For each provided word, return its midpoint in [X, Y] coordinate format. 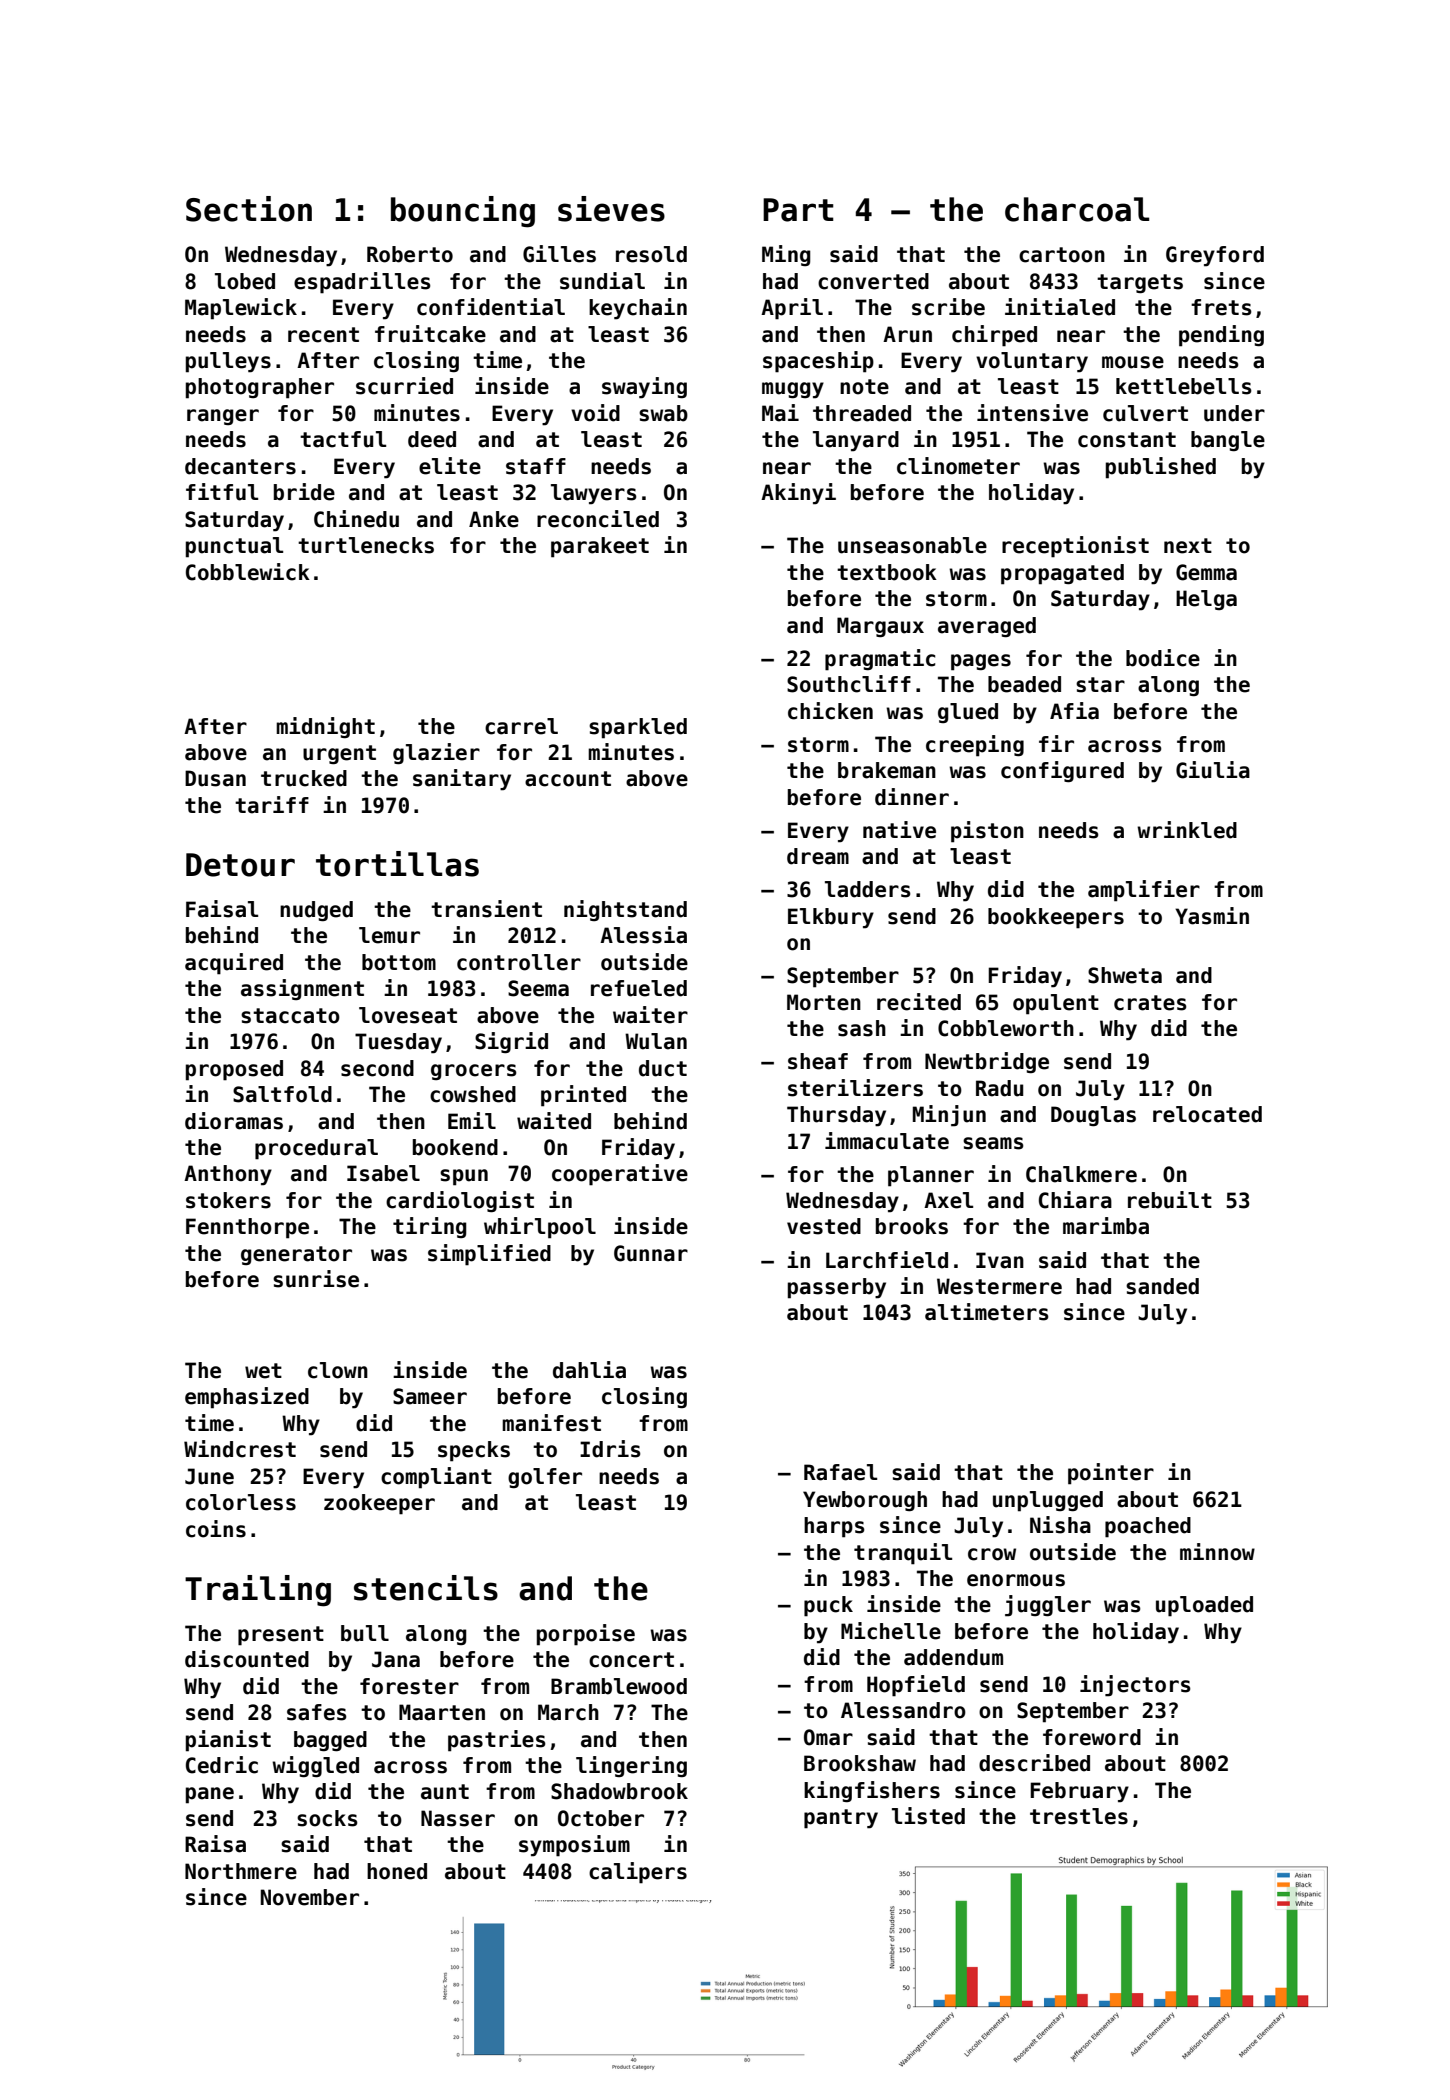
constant [1127, 440]
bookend [455, 1147]
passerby [837, 1288]
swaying [644, 388]
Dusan [215, 778]
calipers [638, 1873]
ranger [223, 417]
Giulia [1213, 770]
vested [824, 1226]
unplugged [1048, 1501]
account [568, 779]
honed [397, 1871]
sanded [1162, 1286]
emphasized [247, 1398]
